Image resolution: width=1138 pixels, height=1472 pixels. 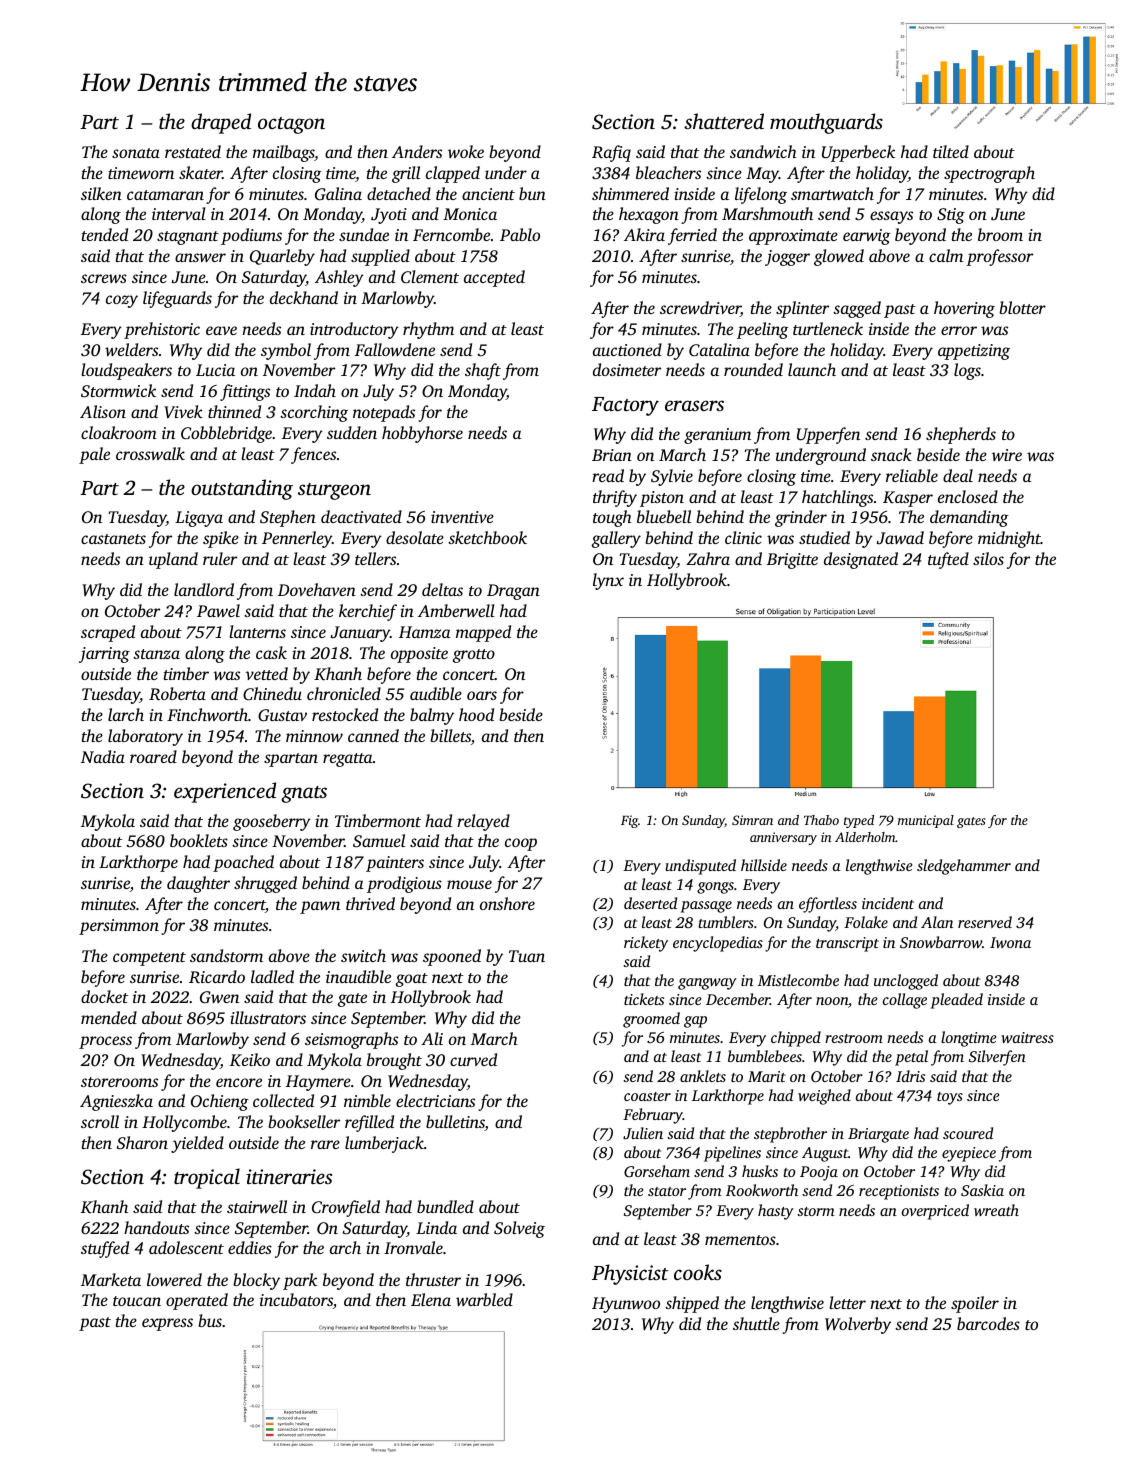 What do you see at coordinates (221, 123) in the page?
I see `draped` at bounding box center [221, 123].
